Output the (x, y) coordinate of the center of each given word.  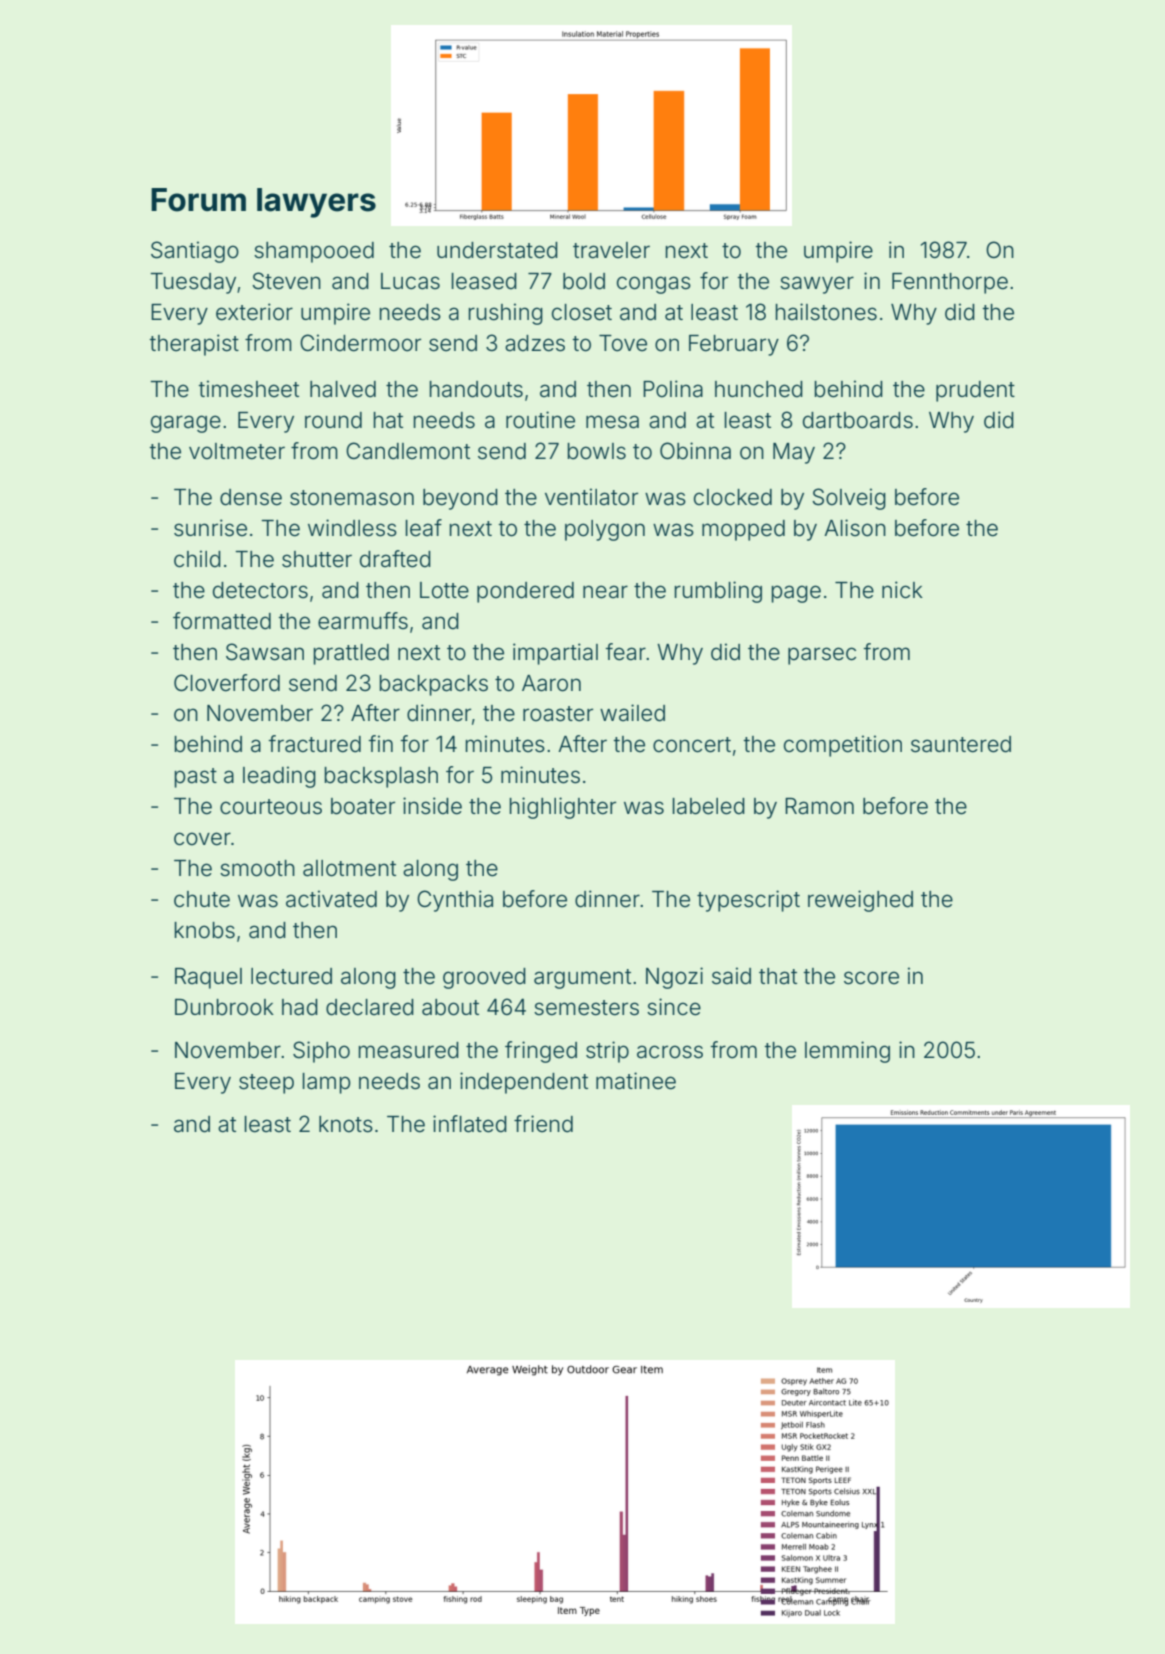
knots (346, 1124)
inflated (470, 1124)
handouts (476, 389)
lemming (847, 1052)
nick (902, 589)
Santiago (195, 252)
